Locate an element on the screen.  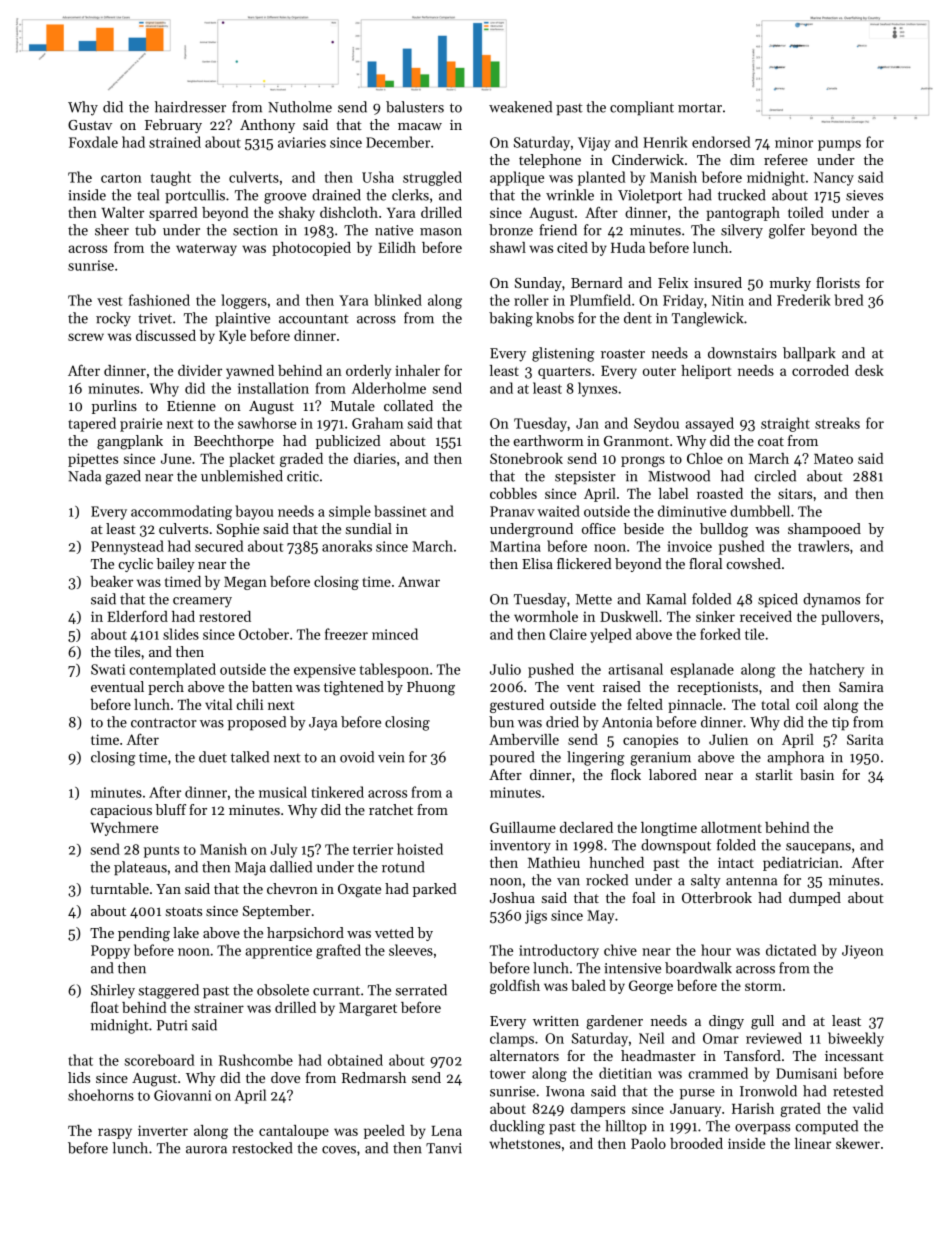
shawl is located at coordinates (508, 247).
